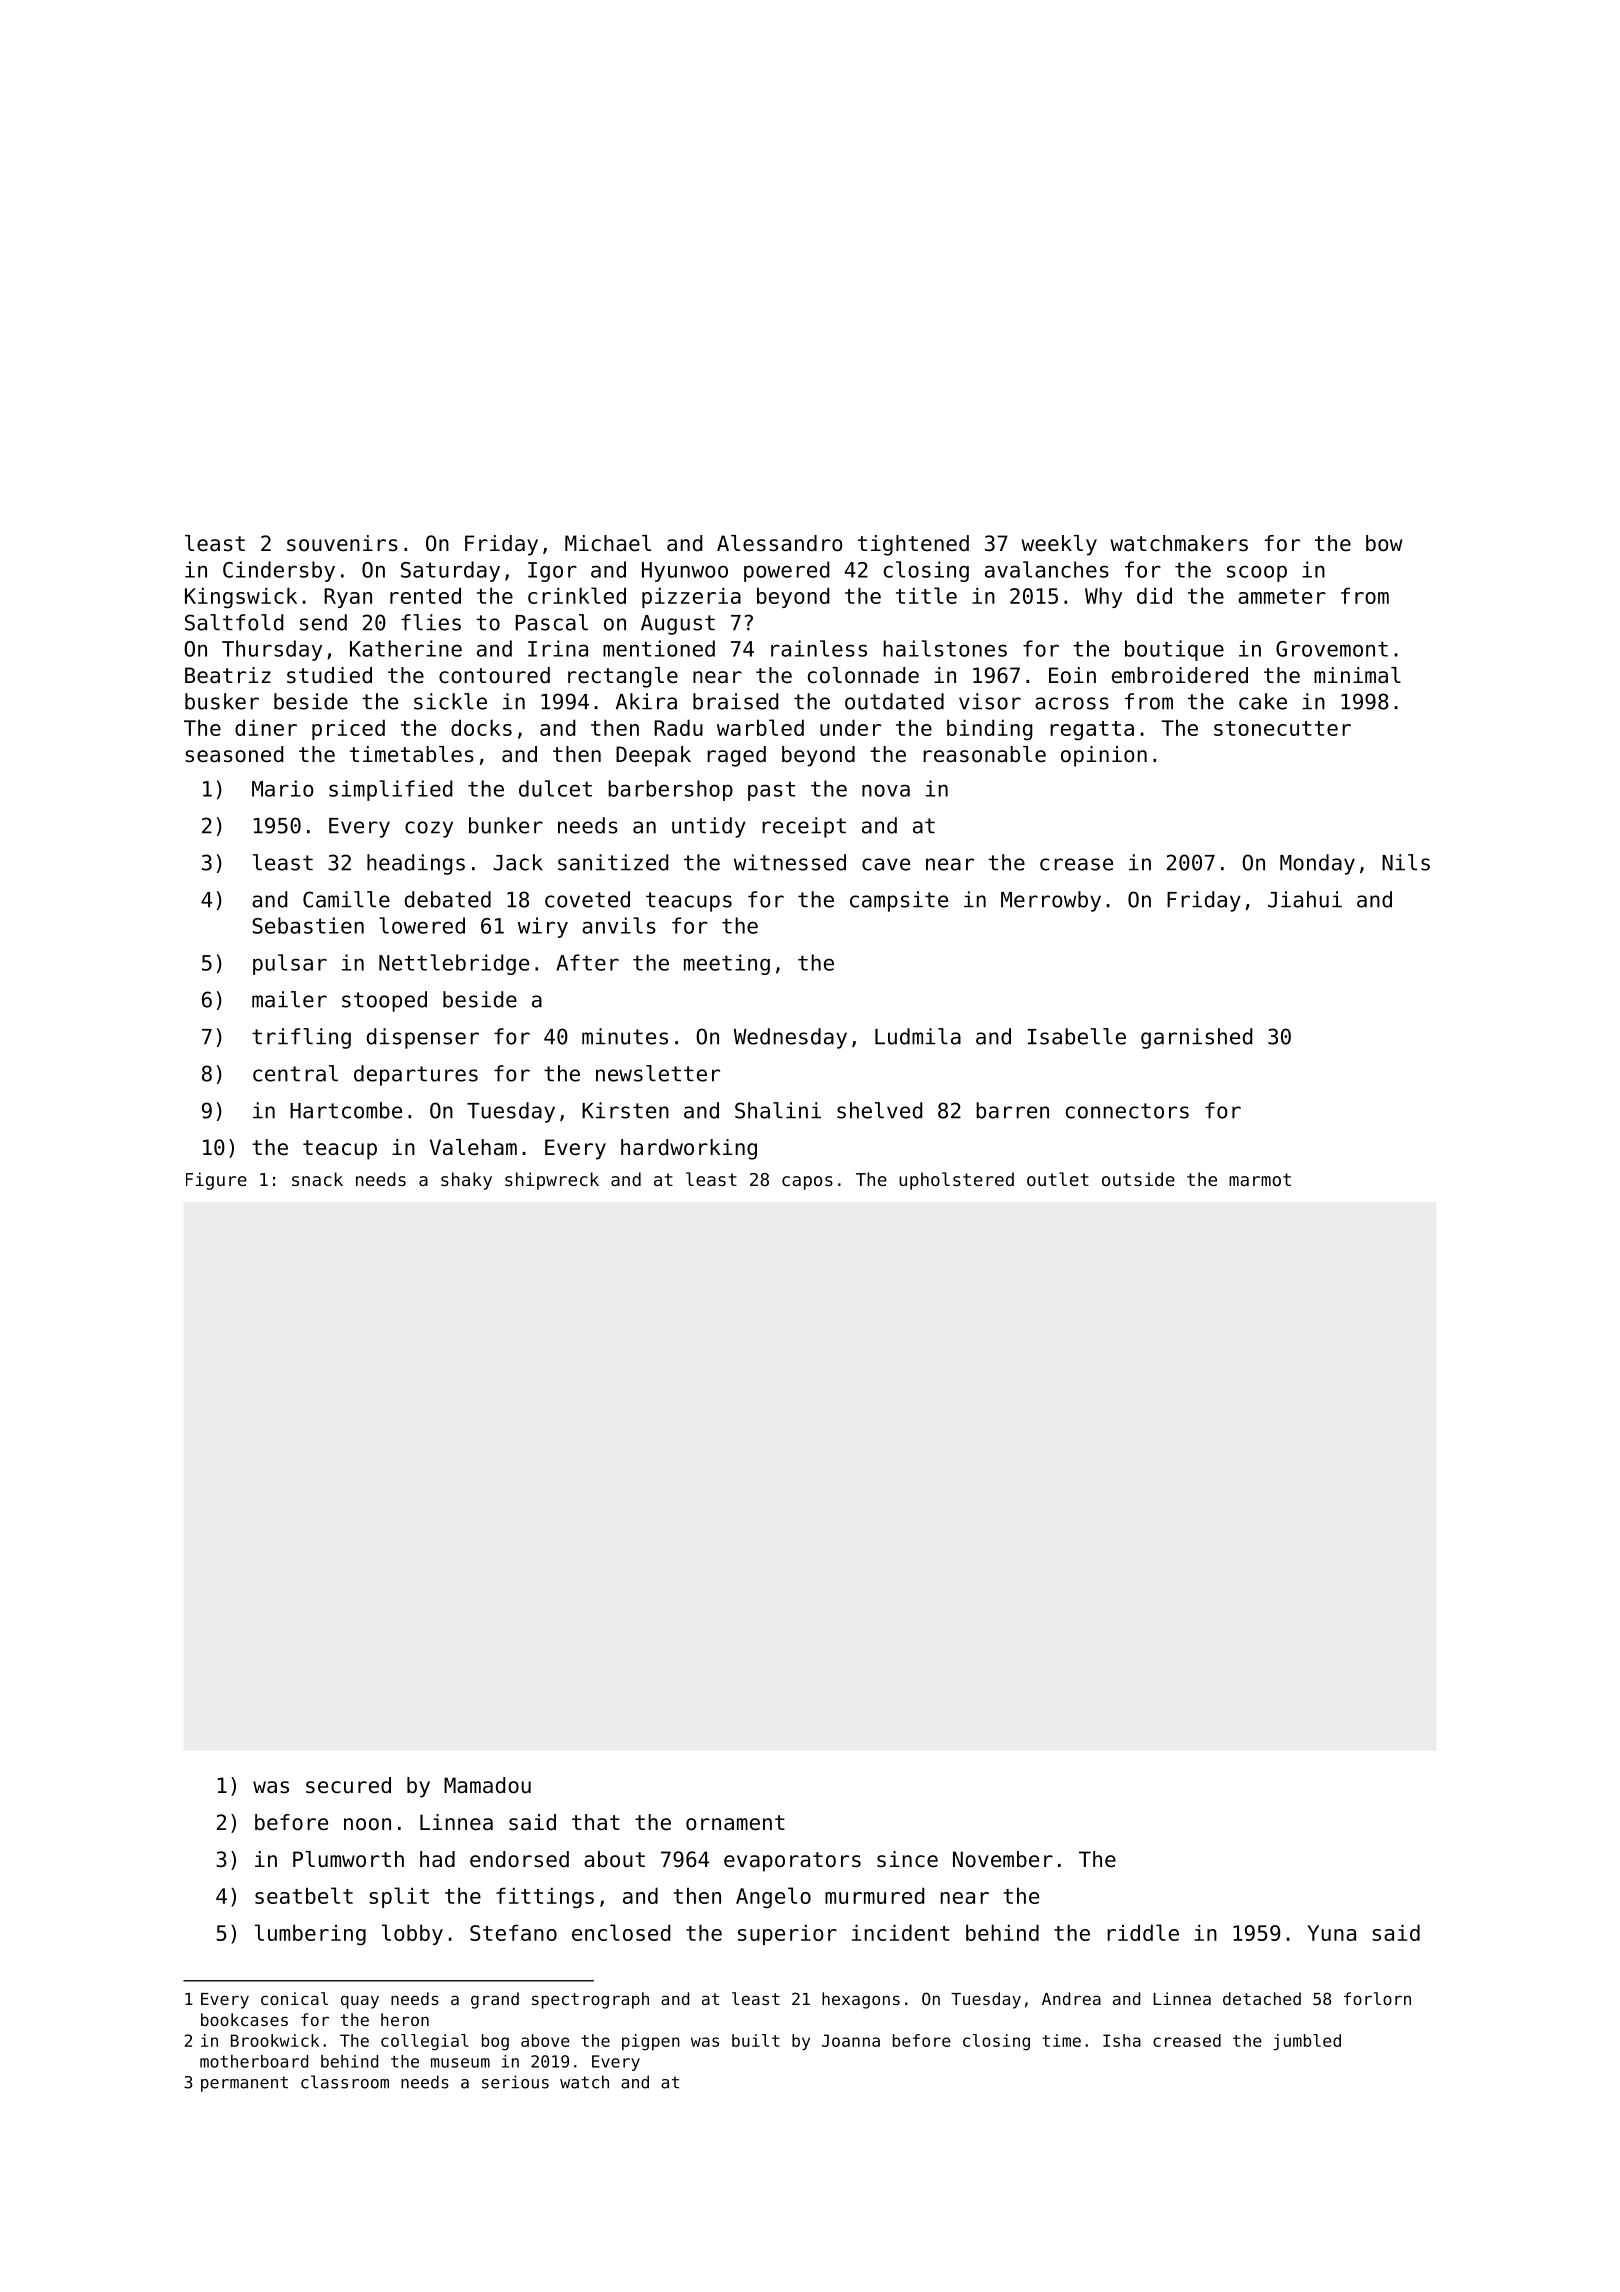 The height and width of the document is (2292, 1620). I want to click on seasoned, so click(234, 754).
